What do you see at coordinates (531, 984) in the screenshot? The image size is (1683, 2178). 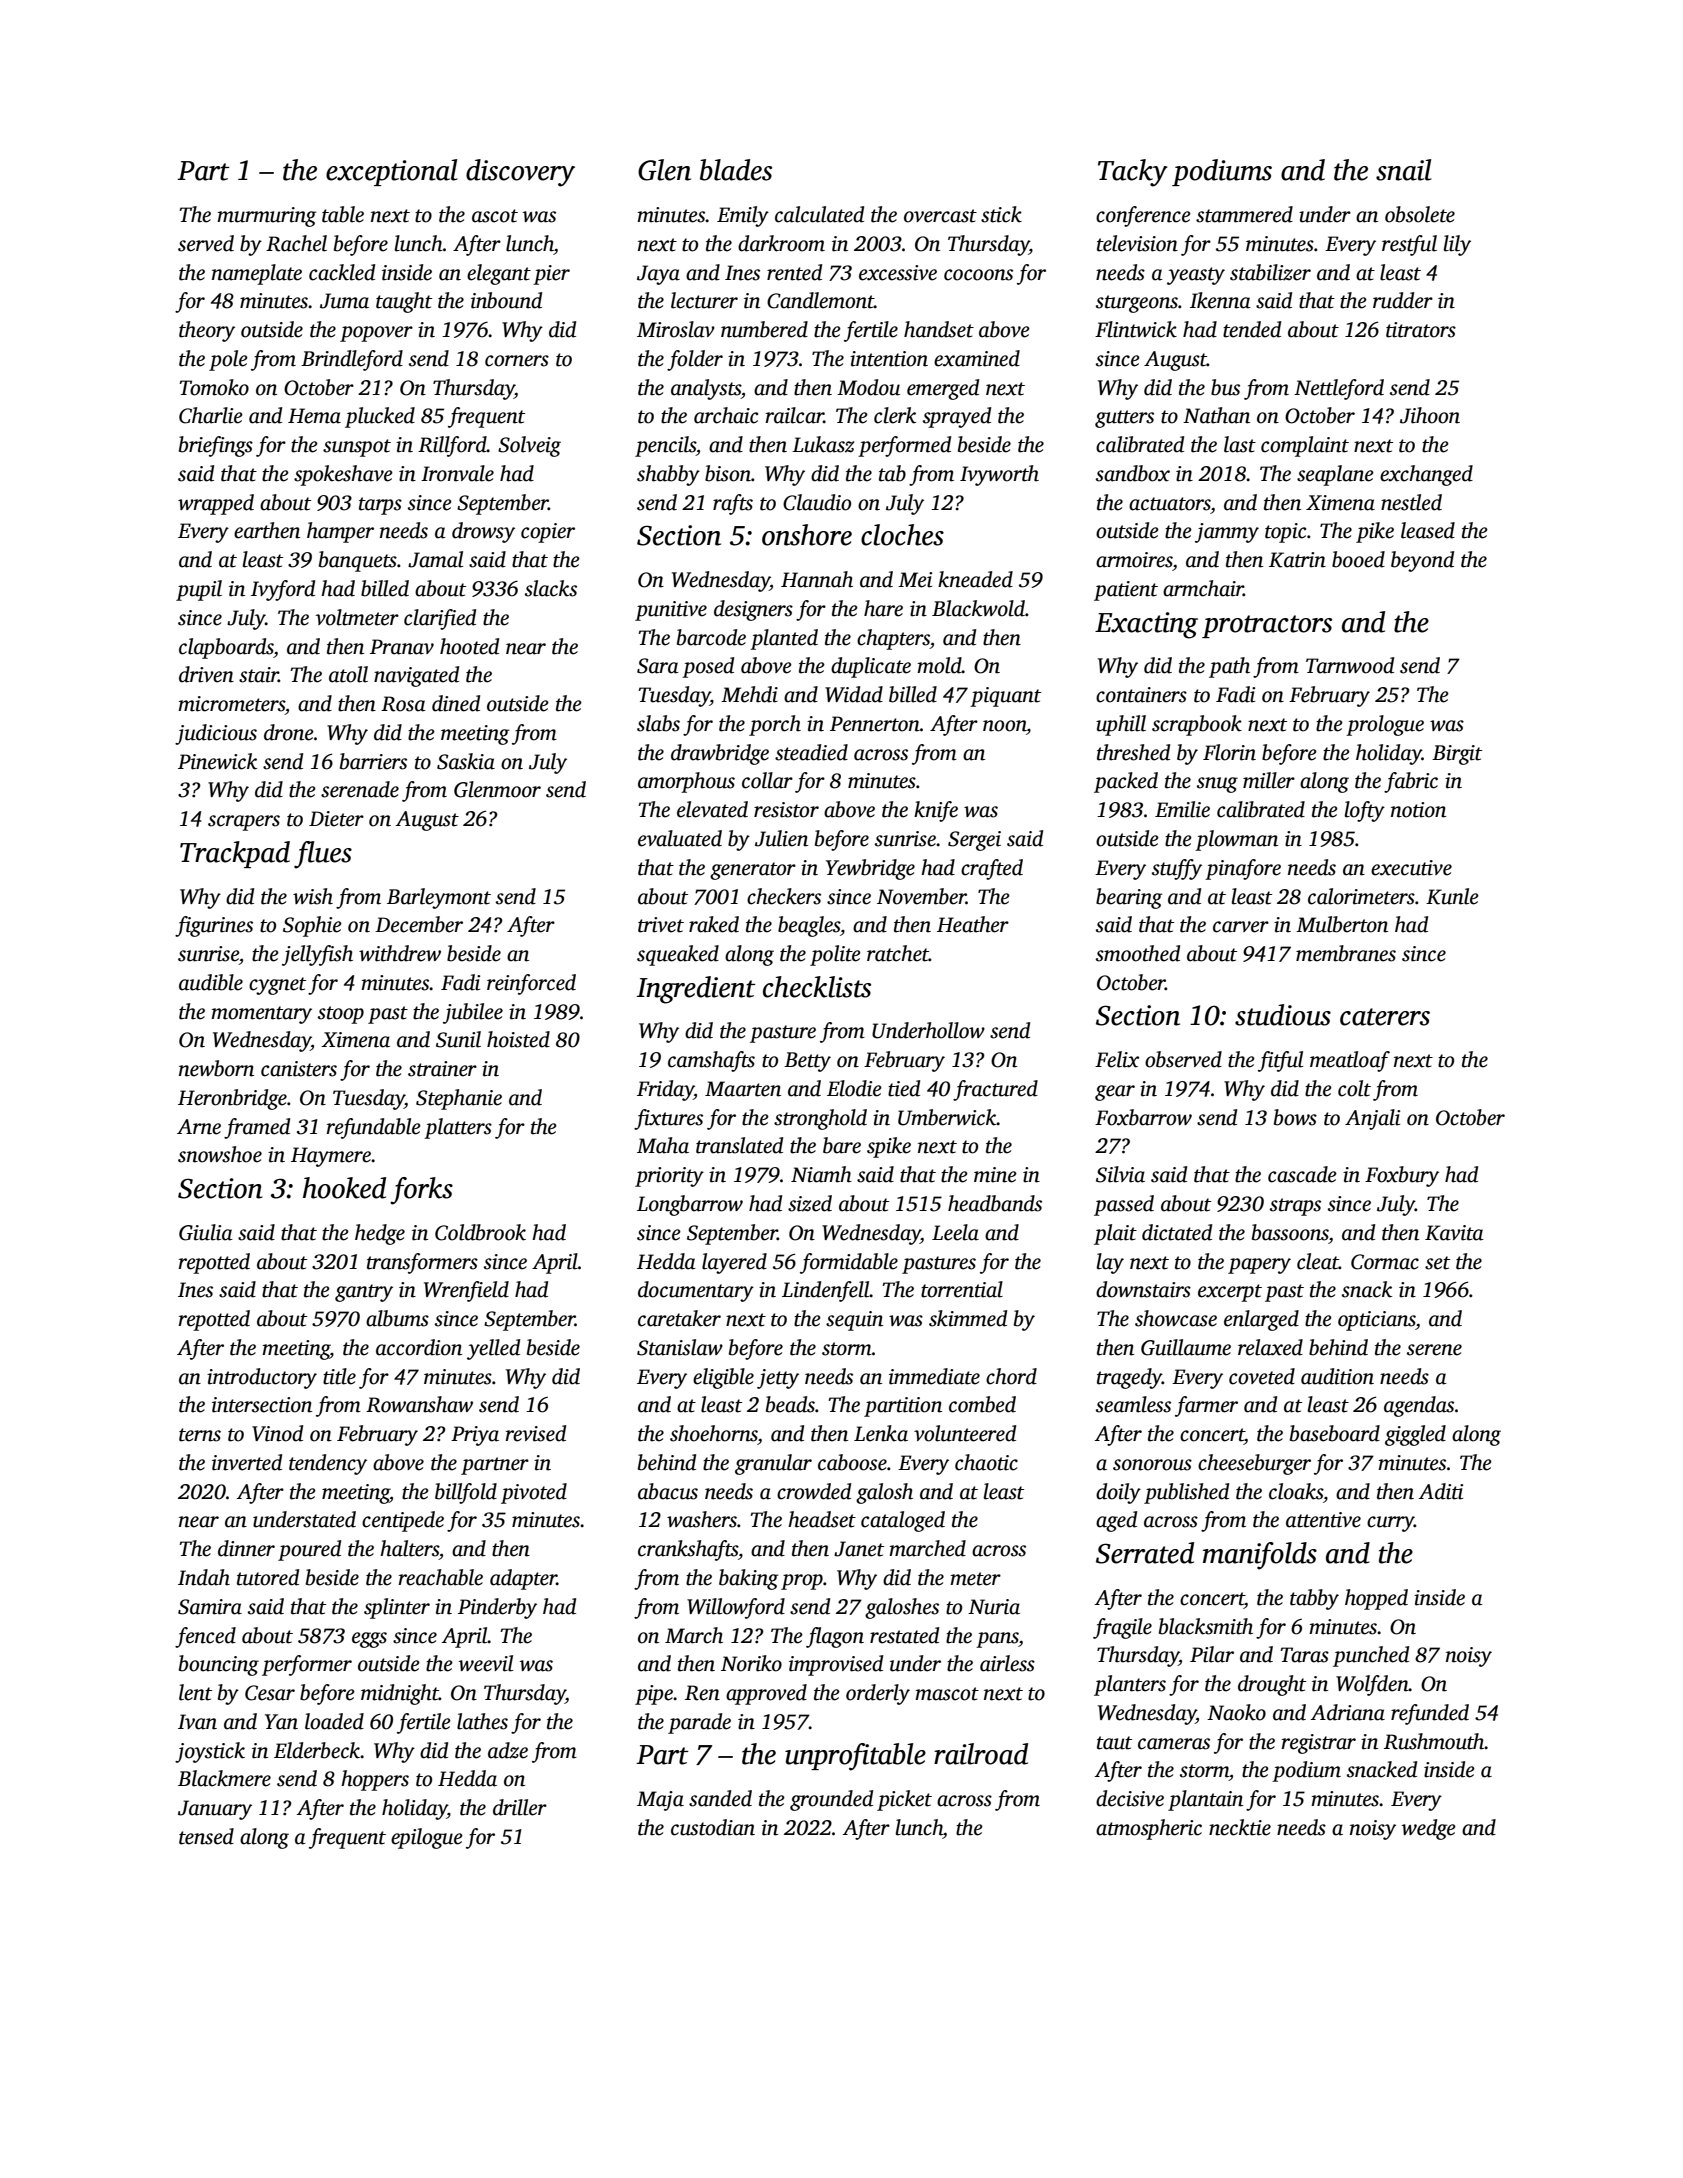 I see `reinforced` at bounding box center [531, 984].
